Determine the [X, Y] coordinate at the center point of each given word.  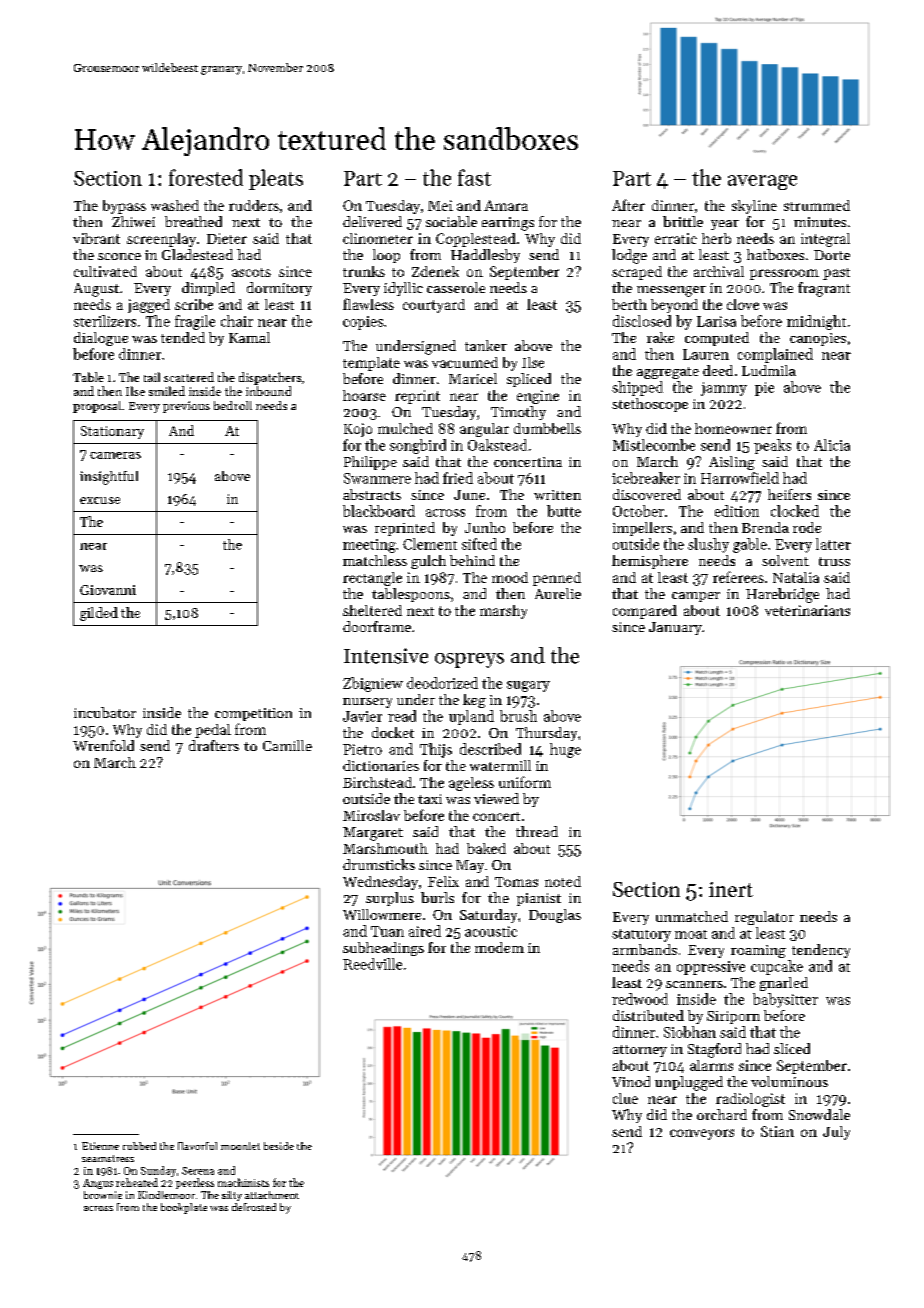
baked [486, 848]
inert [731, 889]
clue [625, 1098]
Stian [777, 1131]
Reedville [372, 964]
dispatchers [270, 378]
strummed [817, 205]
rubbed [139, 1146]
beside [279, 1146]
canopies [818, 339]
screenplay [161, 240]
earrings [508, 224]
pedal [213, 731]
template [371, 364]
